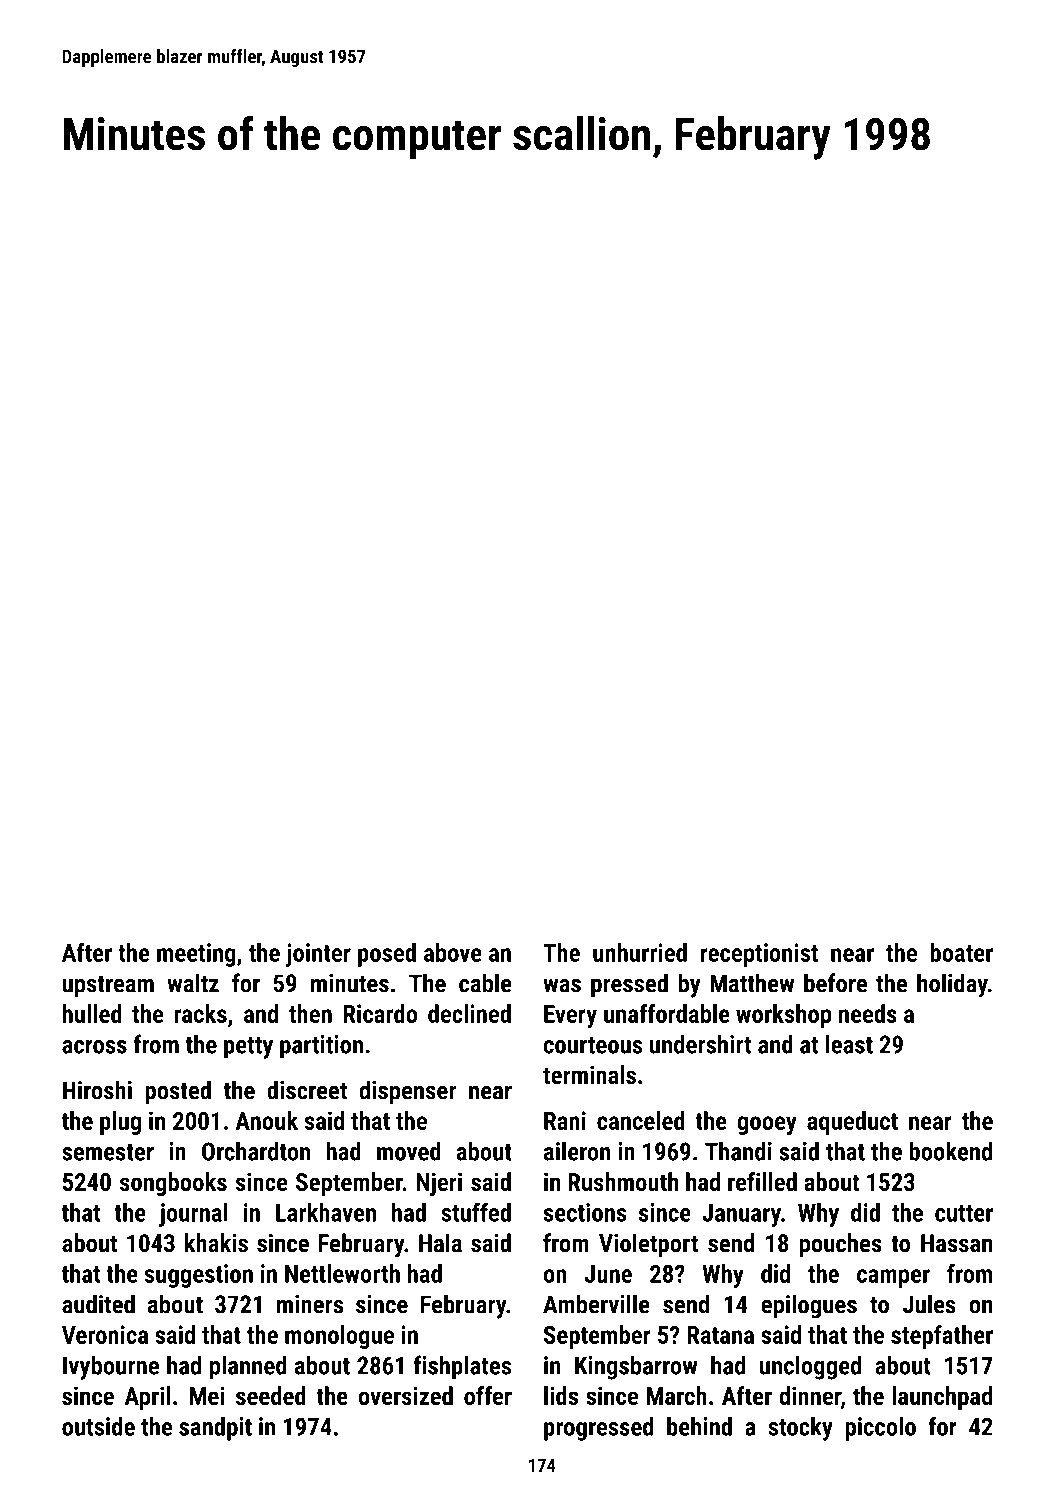  What do you see at coordinates (178, 1092) in the screenshot?
I see `posted` at bounding box center [178, 1092].
